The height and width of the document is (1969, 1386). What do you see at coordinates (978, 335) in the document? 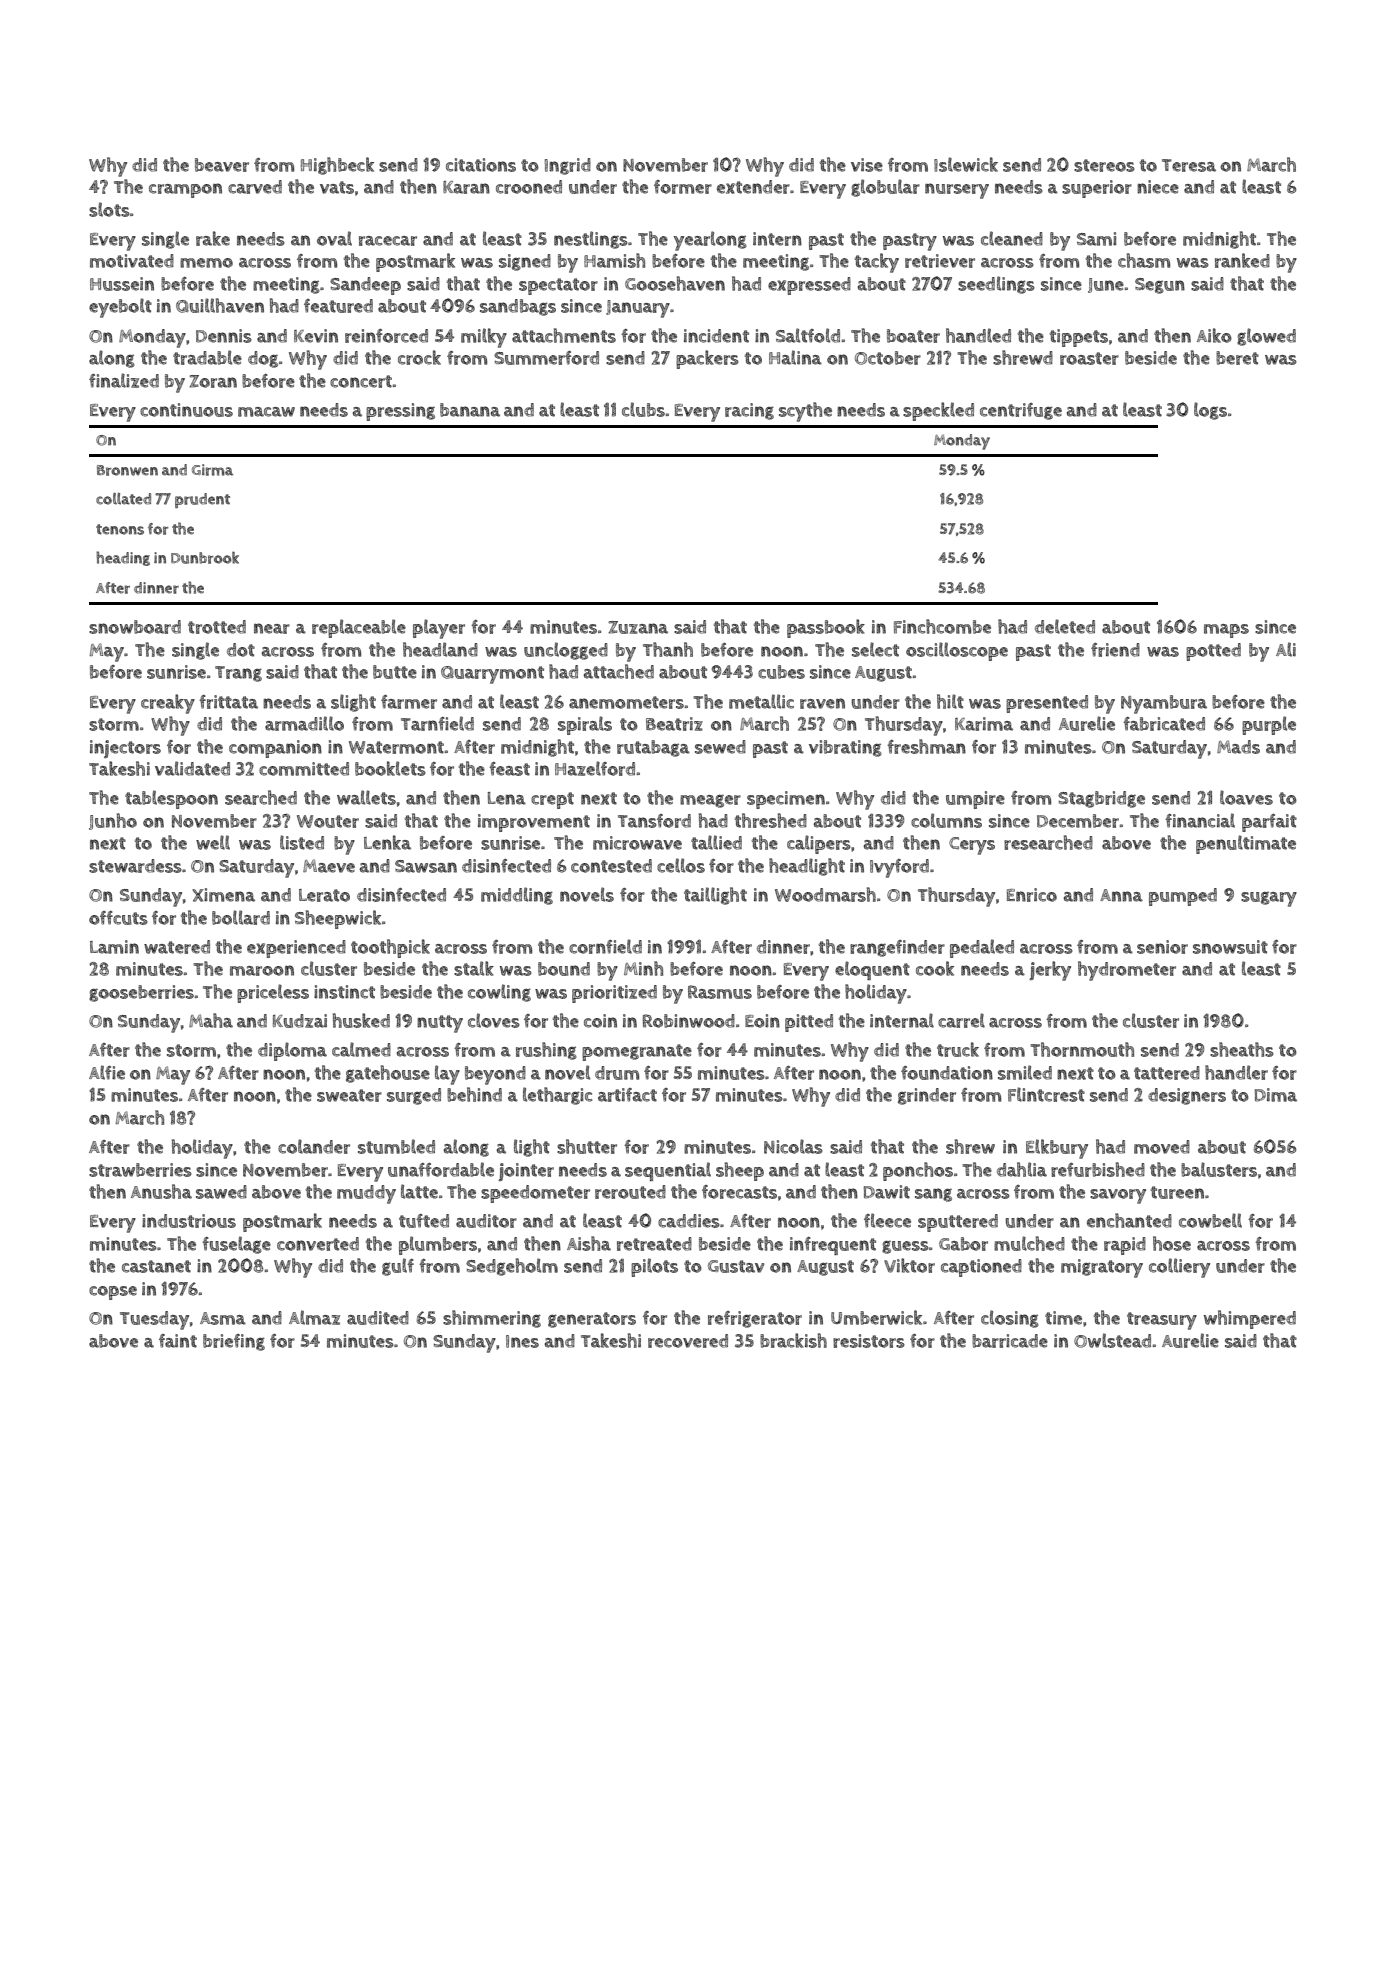
I see `handled` at bounding box center [978, 335].
